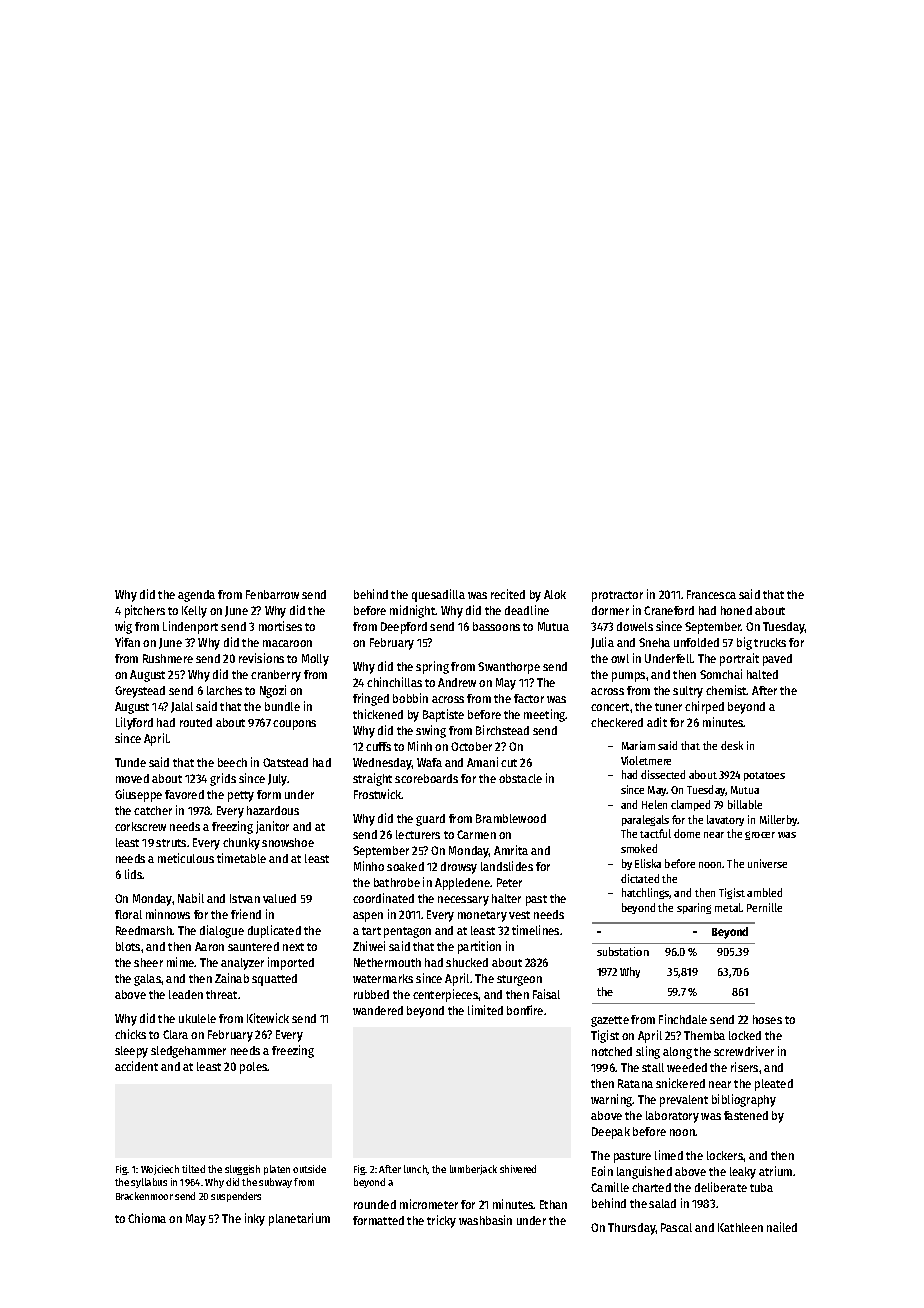 Image resolution: width=924 pixels, height=1308 pixels. What do you see at coordinates (272, 594) in the image?
I see `Fenbarrow` at bounding box center [272, 594].
